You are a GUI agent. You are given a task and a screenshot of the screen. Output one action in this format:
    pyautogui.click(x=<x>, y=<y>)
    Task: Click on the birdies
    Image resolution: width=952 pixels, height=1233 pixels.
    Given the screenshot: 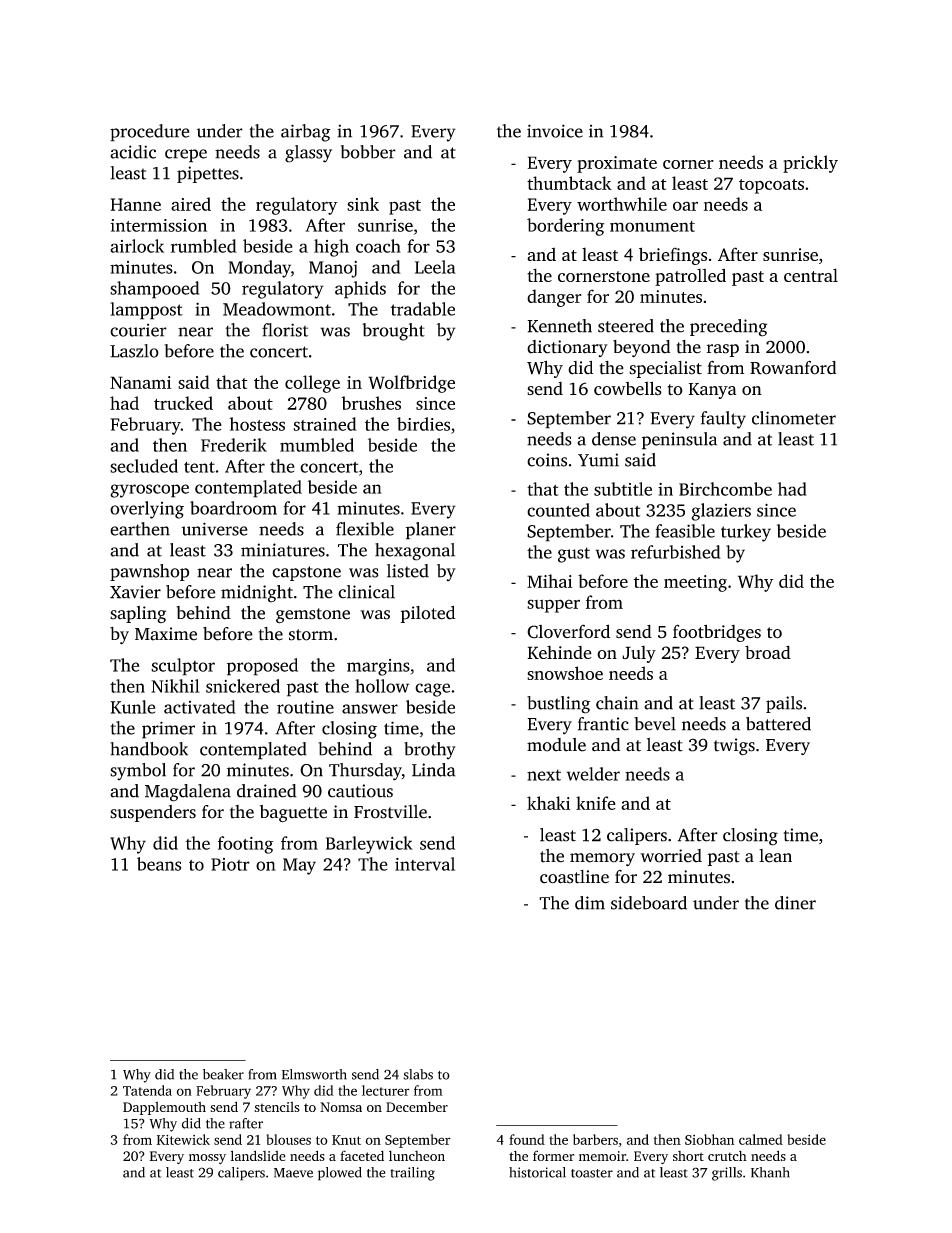 What is the action you would take?
    pyautogui.click(x=423, y=424)
